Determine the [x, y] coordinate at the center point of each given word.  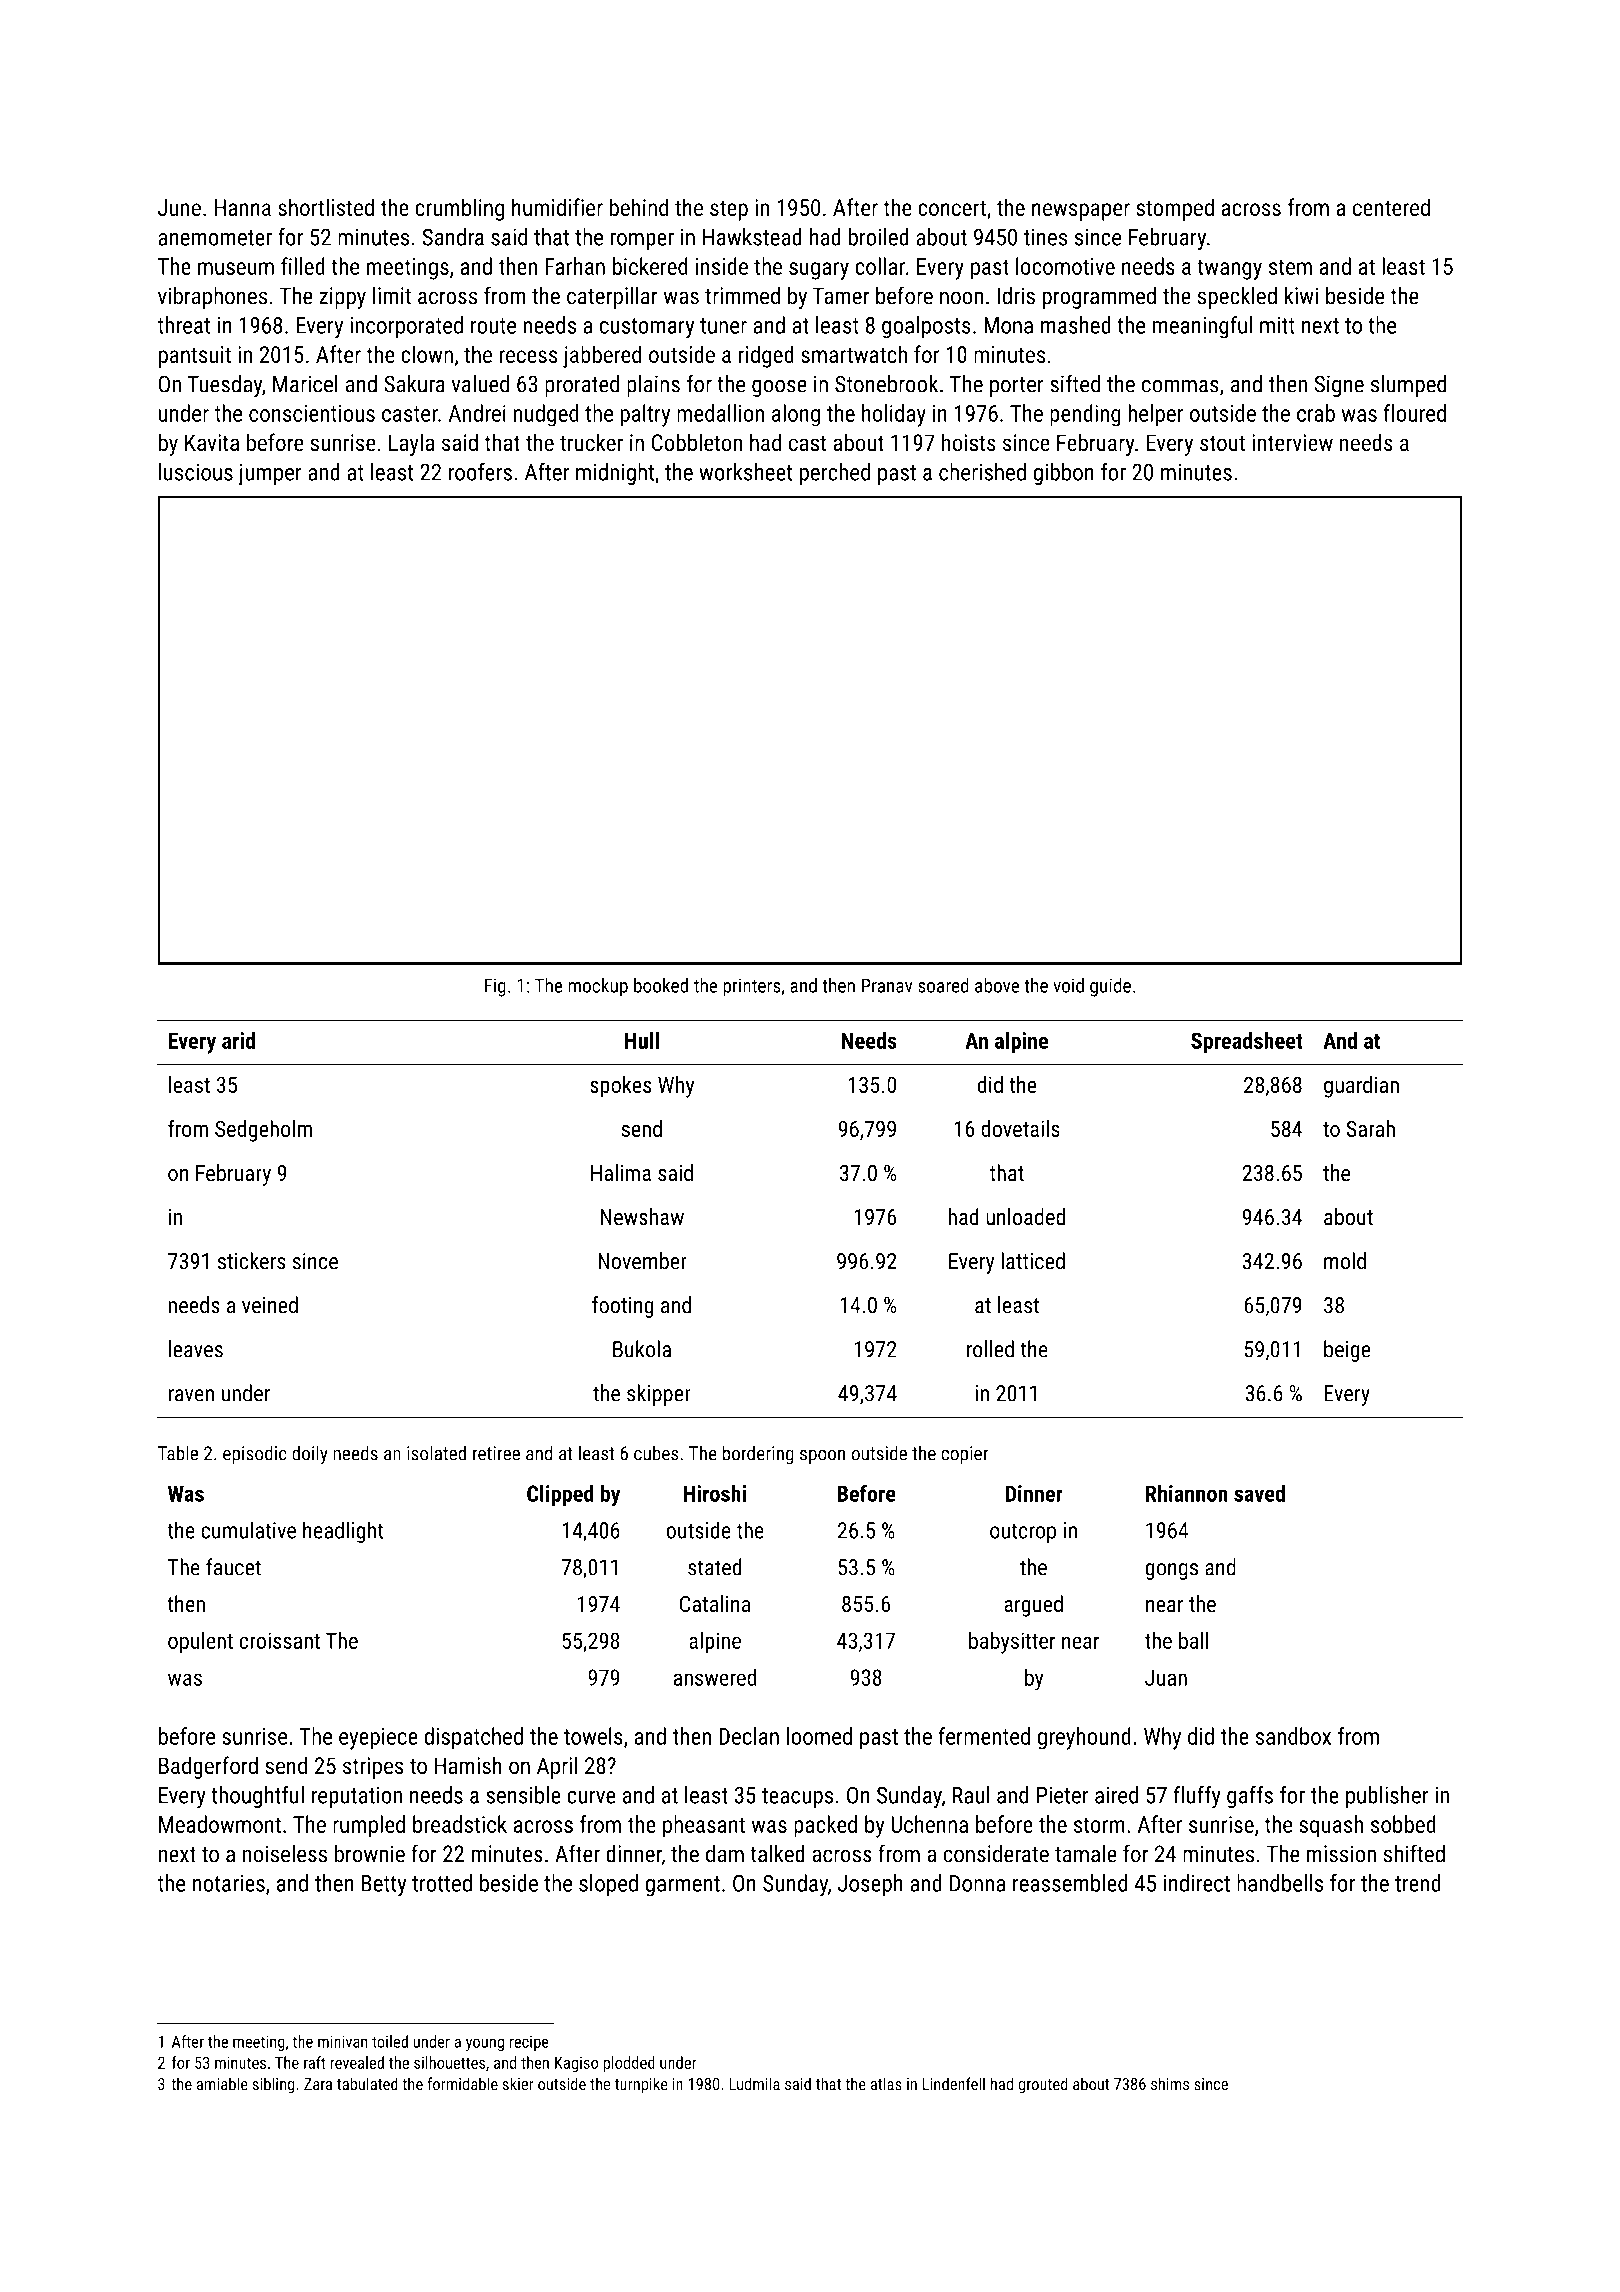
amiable [222, 2083]
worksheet [745, 472]
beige [1347, 1351]
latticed [1033, 1261]
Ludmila [754, 2083]
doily [310, 1455]
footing [622, 1307]
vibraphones [212, 298]
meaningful [1202, 327]
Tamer [841, 296]
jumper [270, 474]
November [642, 1261]
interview [1292, 442]
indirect [1197, 1883]
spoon [822, 1457]
